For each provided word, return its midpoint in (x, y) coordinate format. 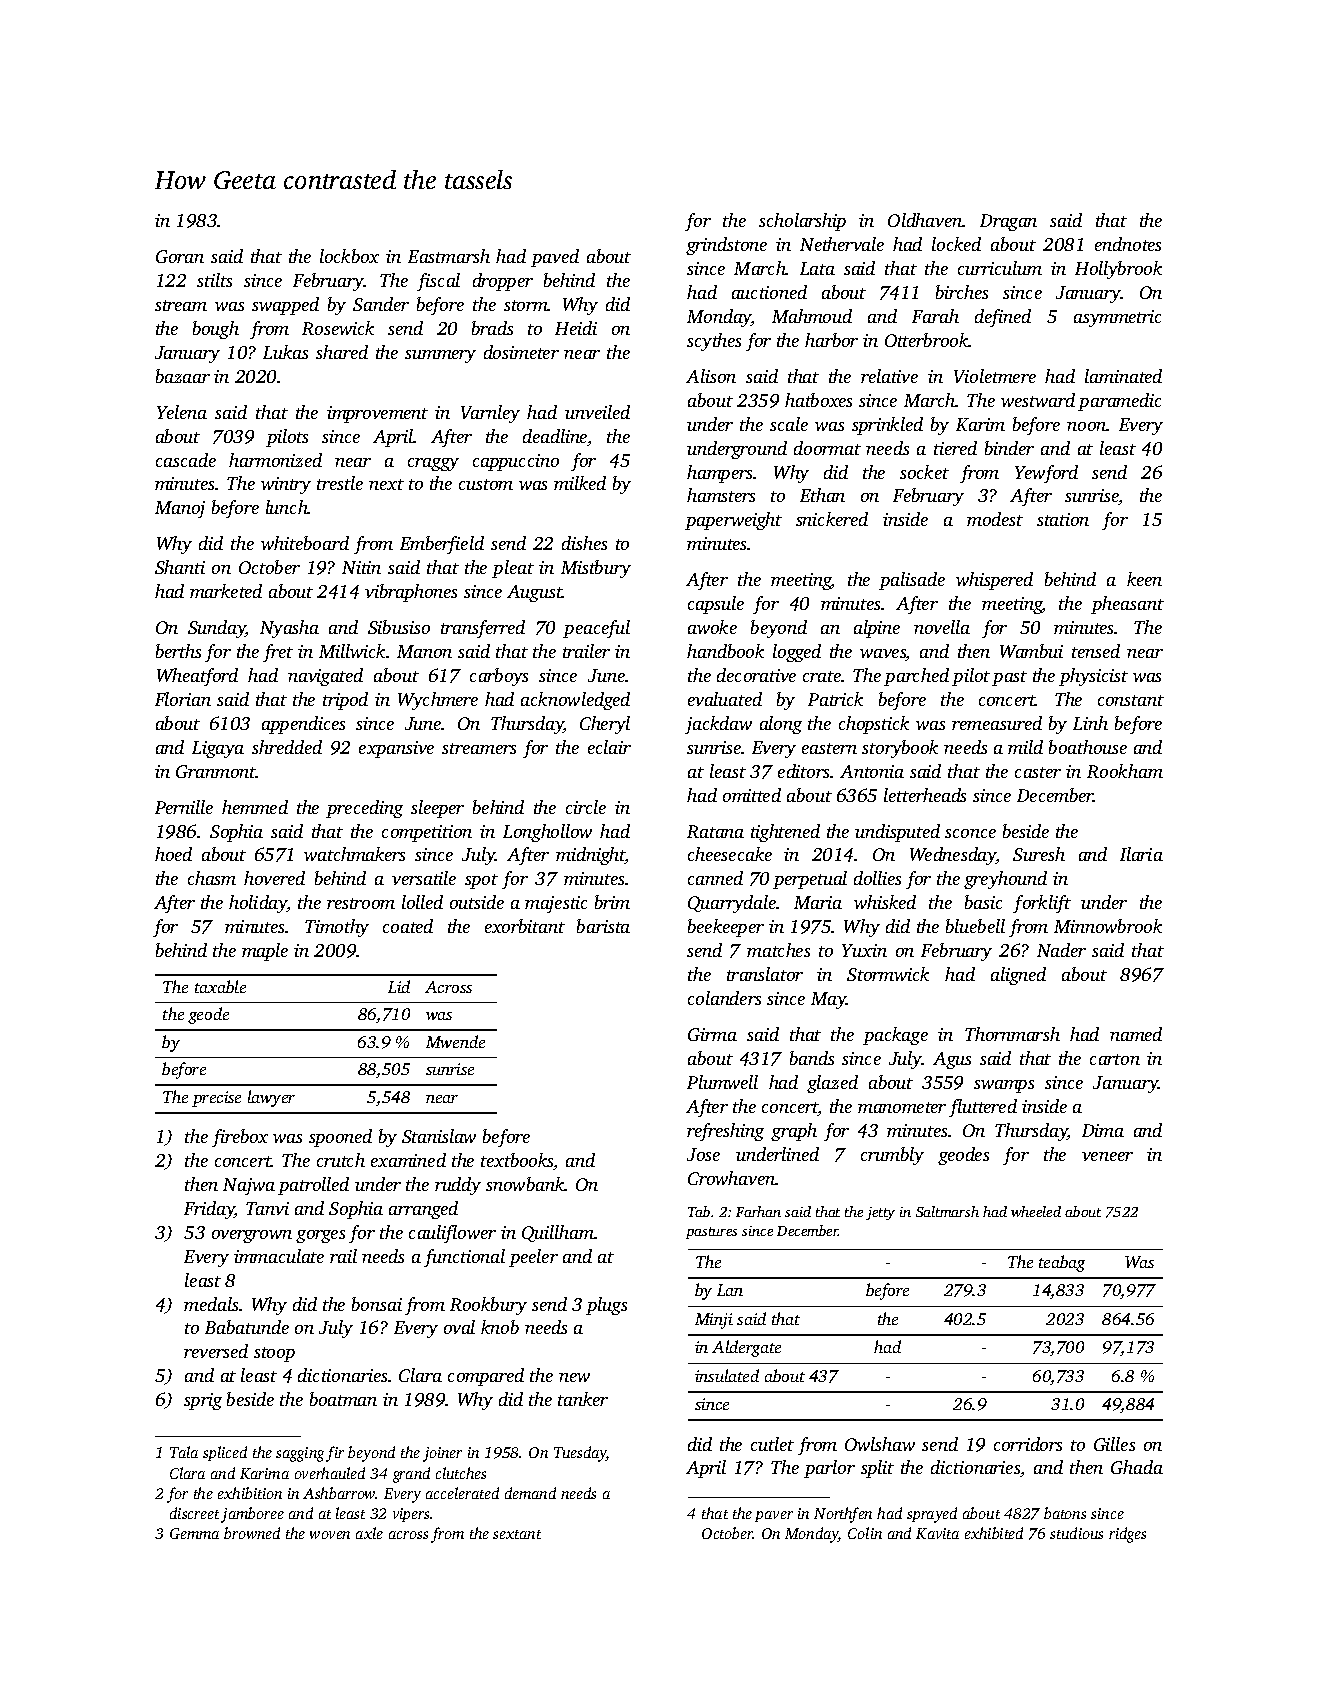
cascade (186, 460)
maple (265, 952)
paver (774, 1516)
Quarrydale (732, 904)
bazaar (183, 376)
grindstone (726, 246)
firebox (240, 1138)
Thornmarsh (1012, 1034)
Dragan (1008, 222)
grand (411, 1475)
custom (486, 484)
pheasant (1127, 605)
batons (1065, 1513)
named (1136, 1034)
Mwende (455, 1041)
